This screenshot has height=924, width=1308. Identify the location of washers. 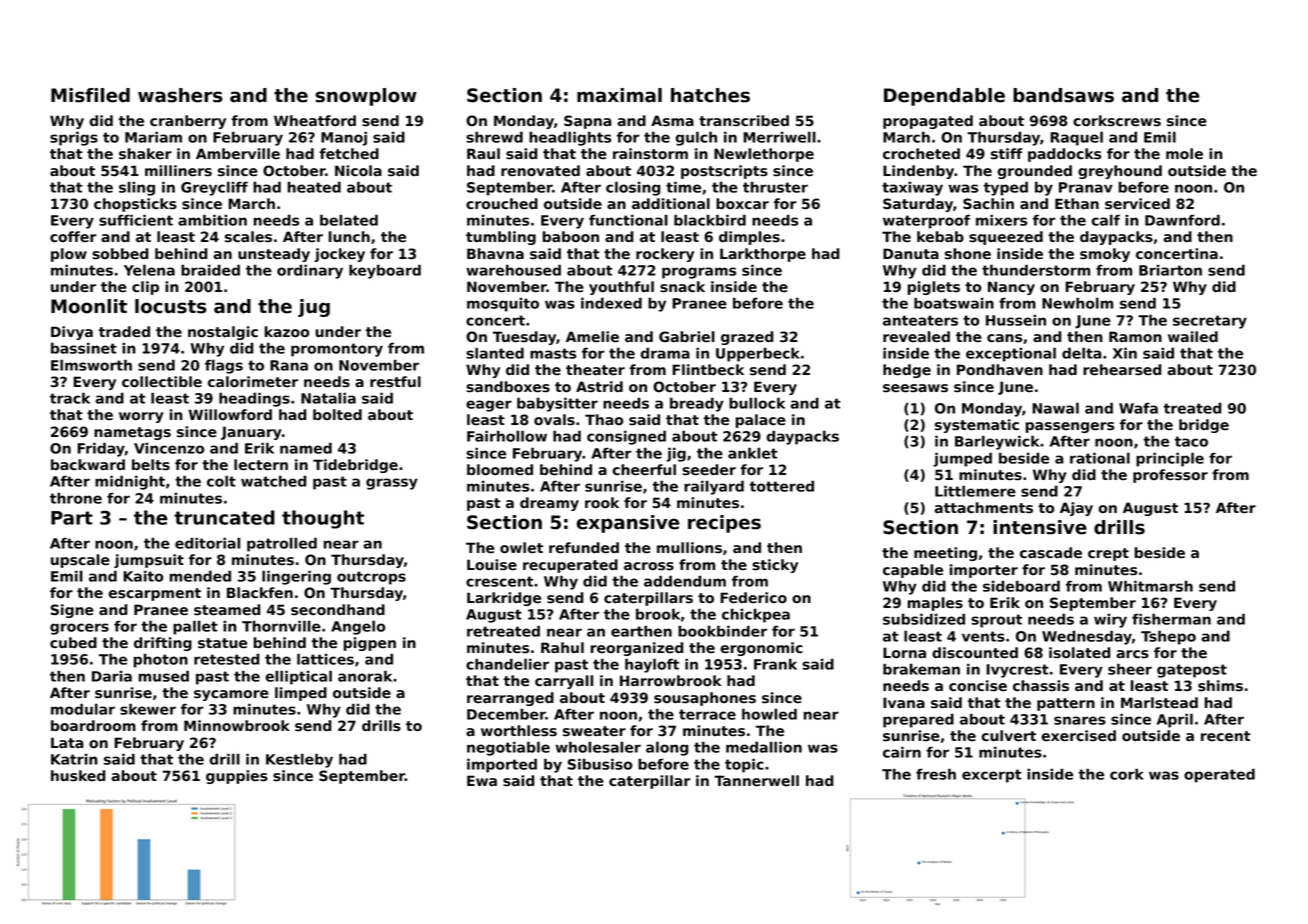
(180, 95).
